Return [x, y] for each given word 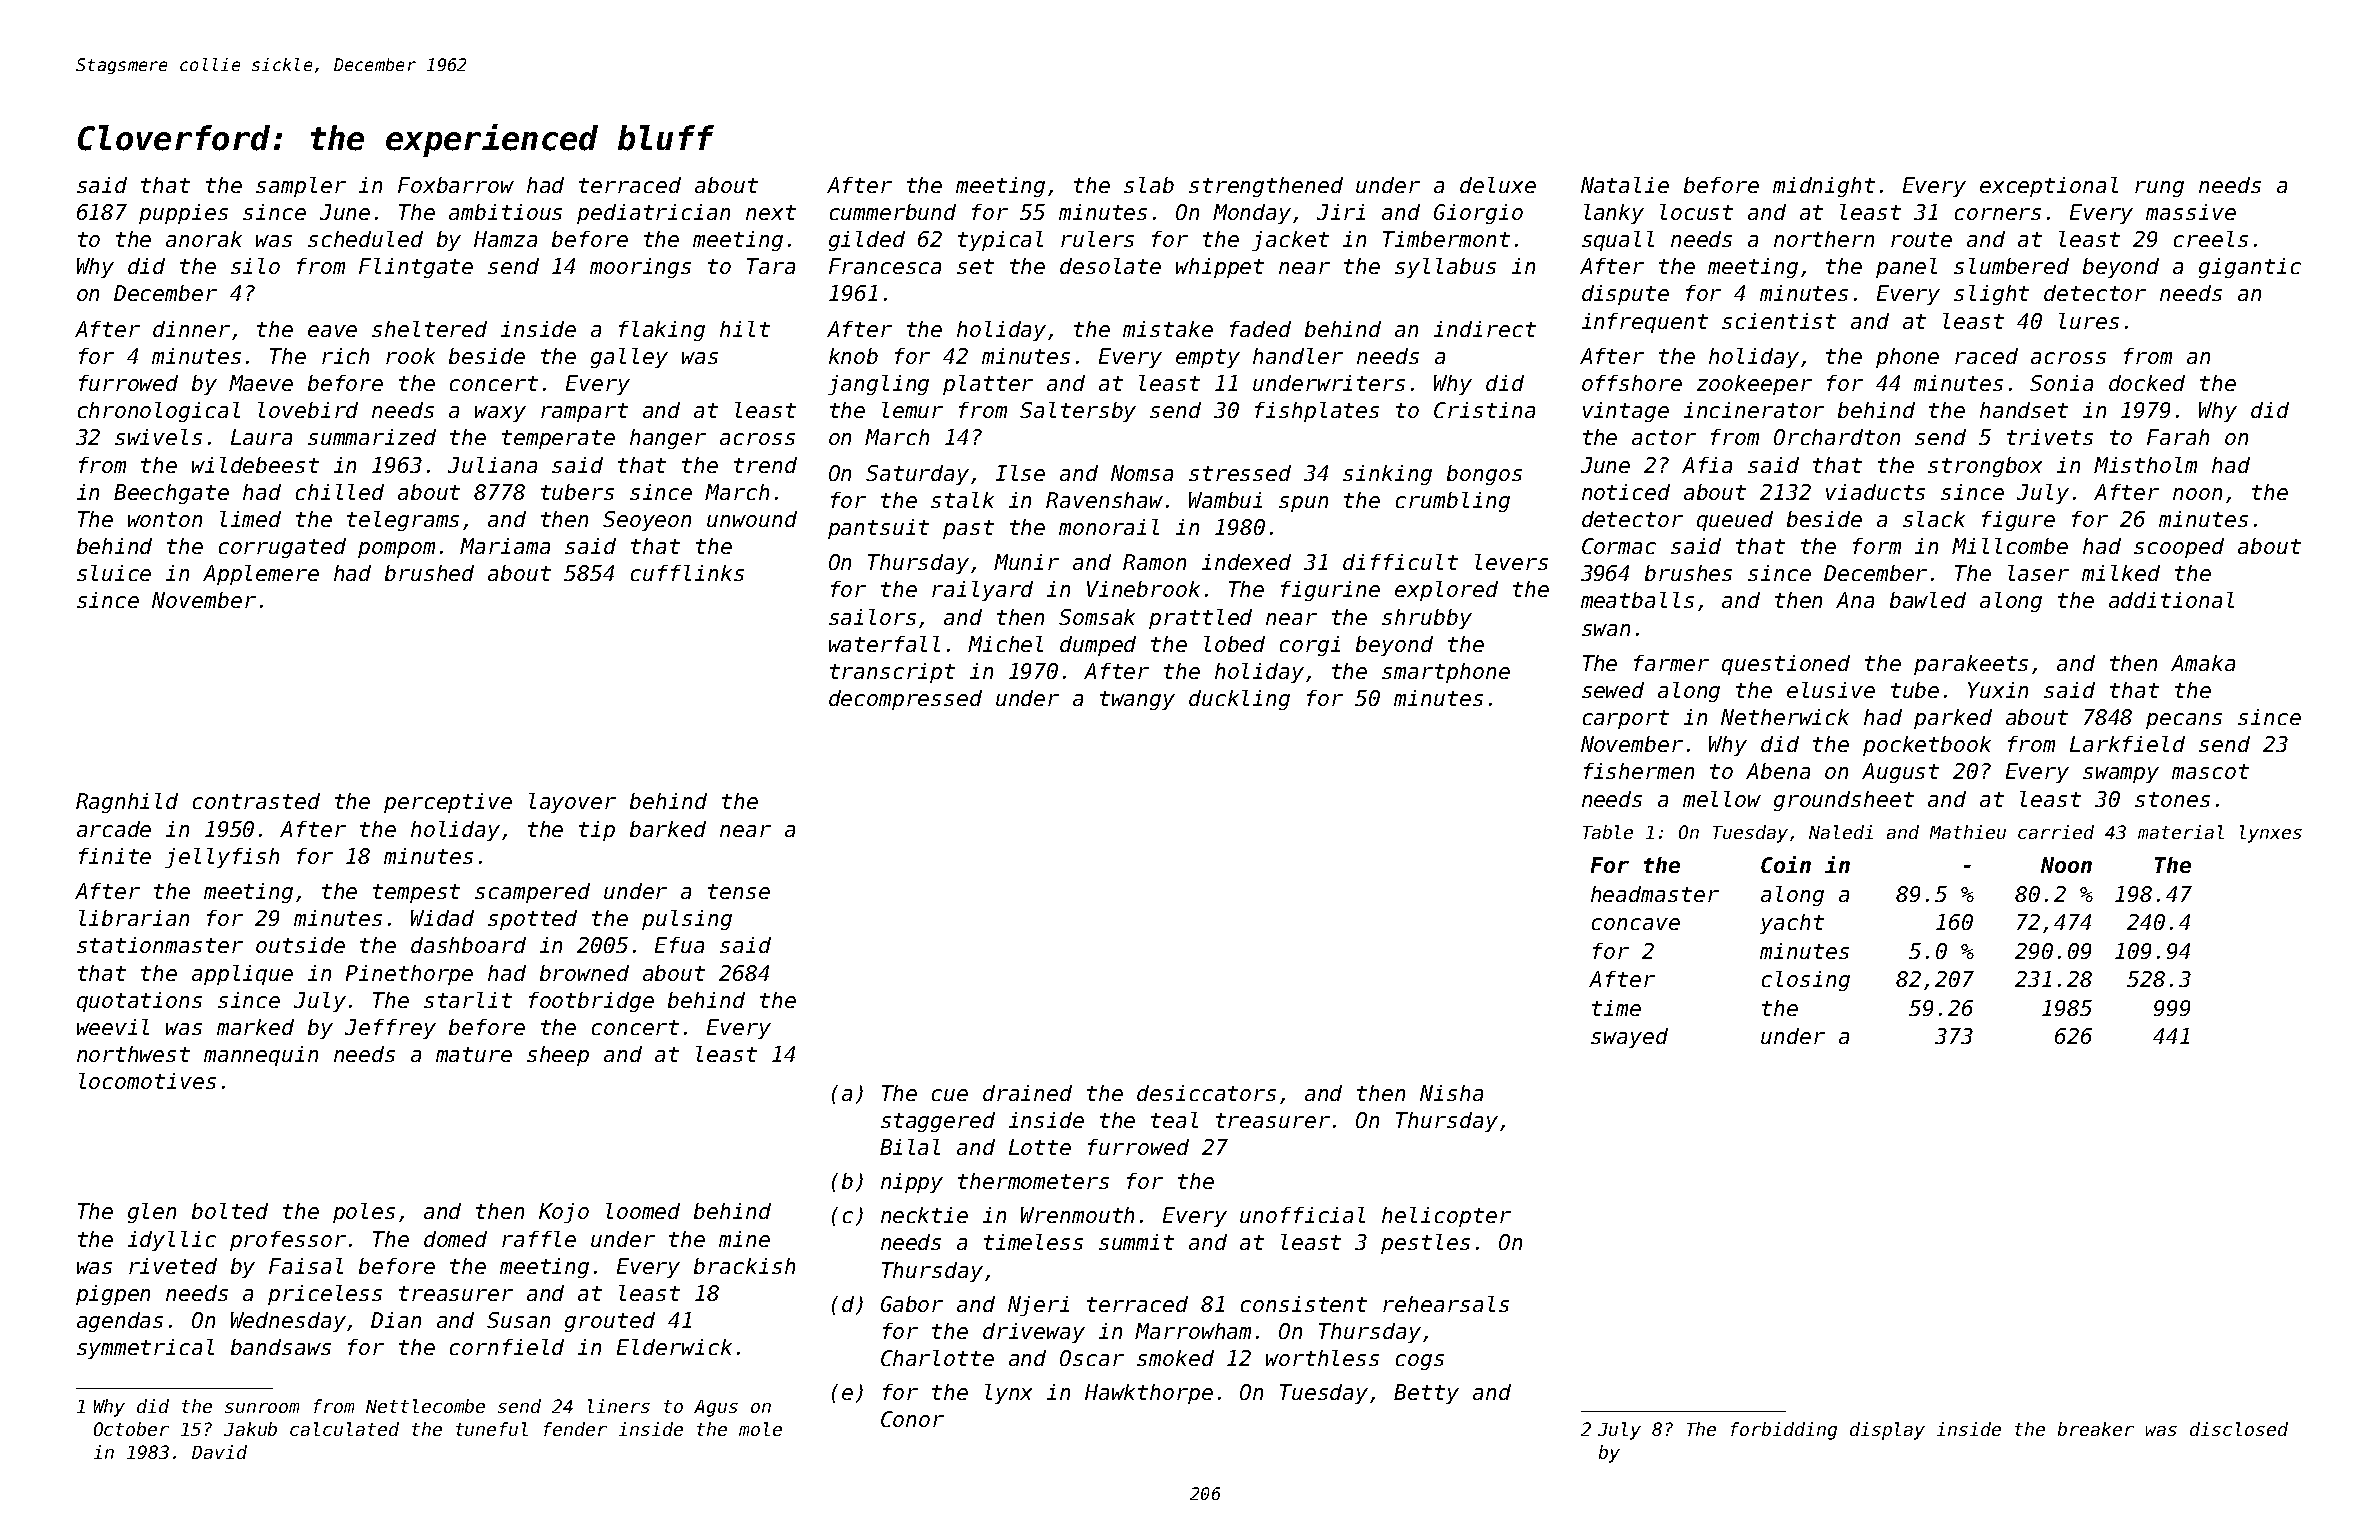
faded [1260, 329]
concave [1636, 924]
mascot [2210, 771]
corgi [1310, 646]
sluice [114, 573]
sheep [558, 1056]
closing [1806, 981]
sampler [301, 187]
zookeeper [1754, 385]
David [219, 1452]
